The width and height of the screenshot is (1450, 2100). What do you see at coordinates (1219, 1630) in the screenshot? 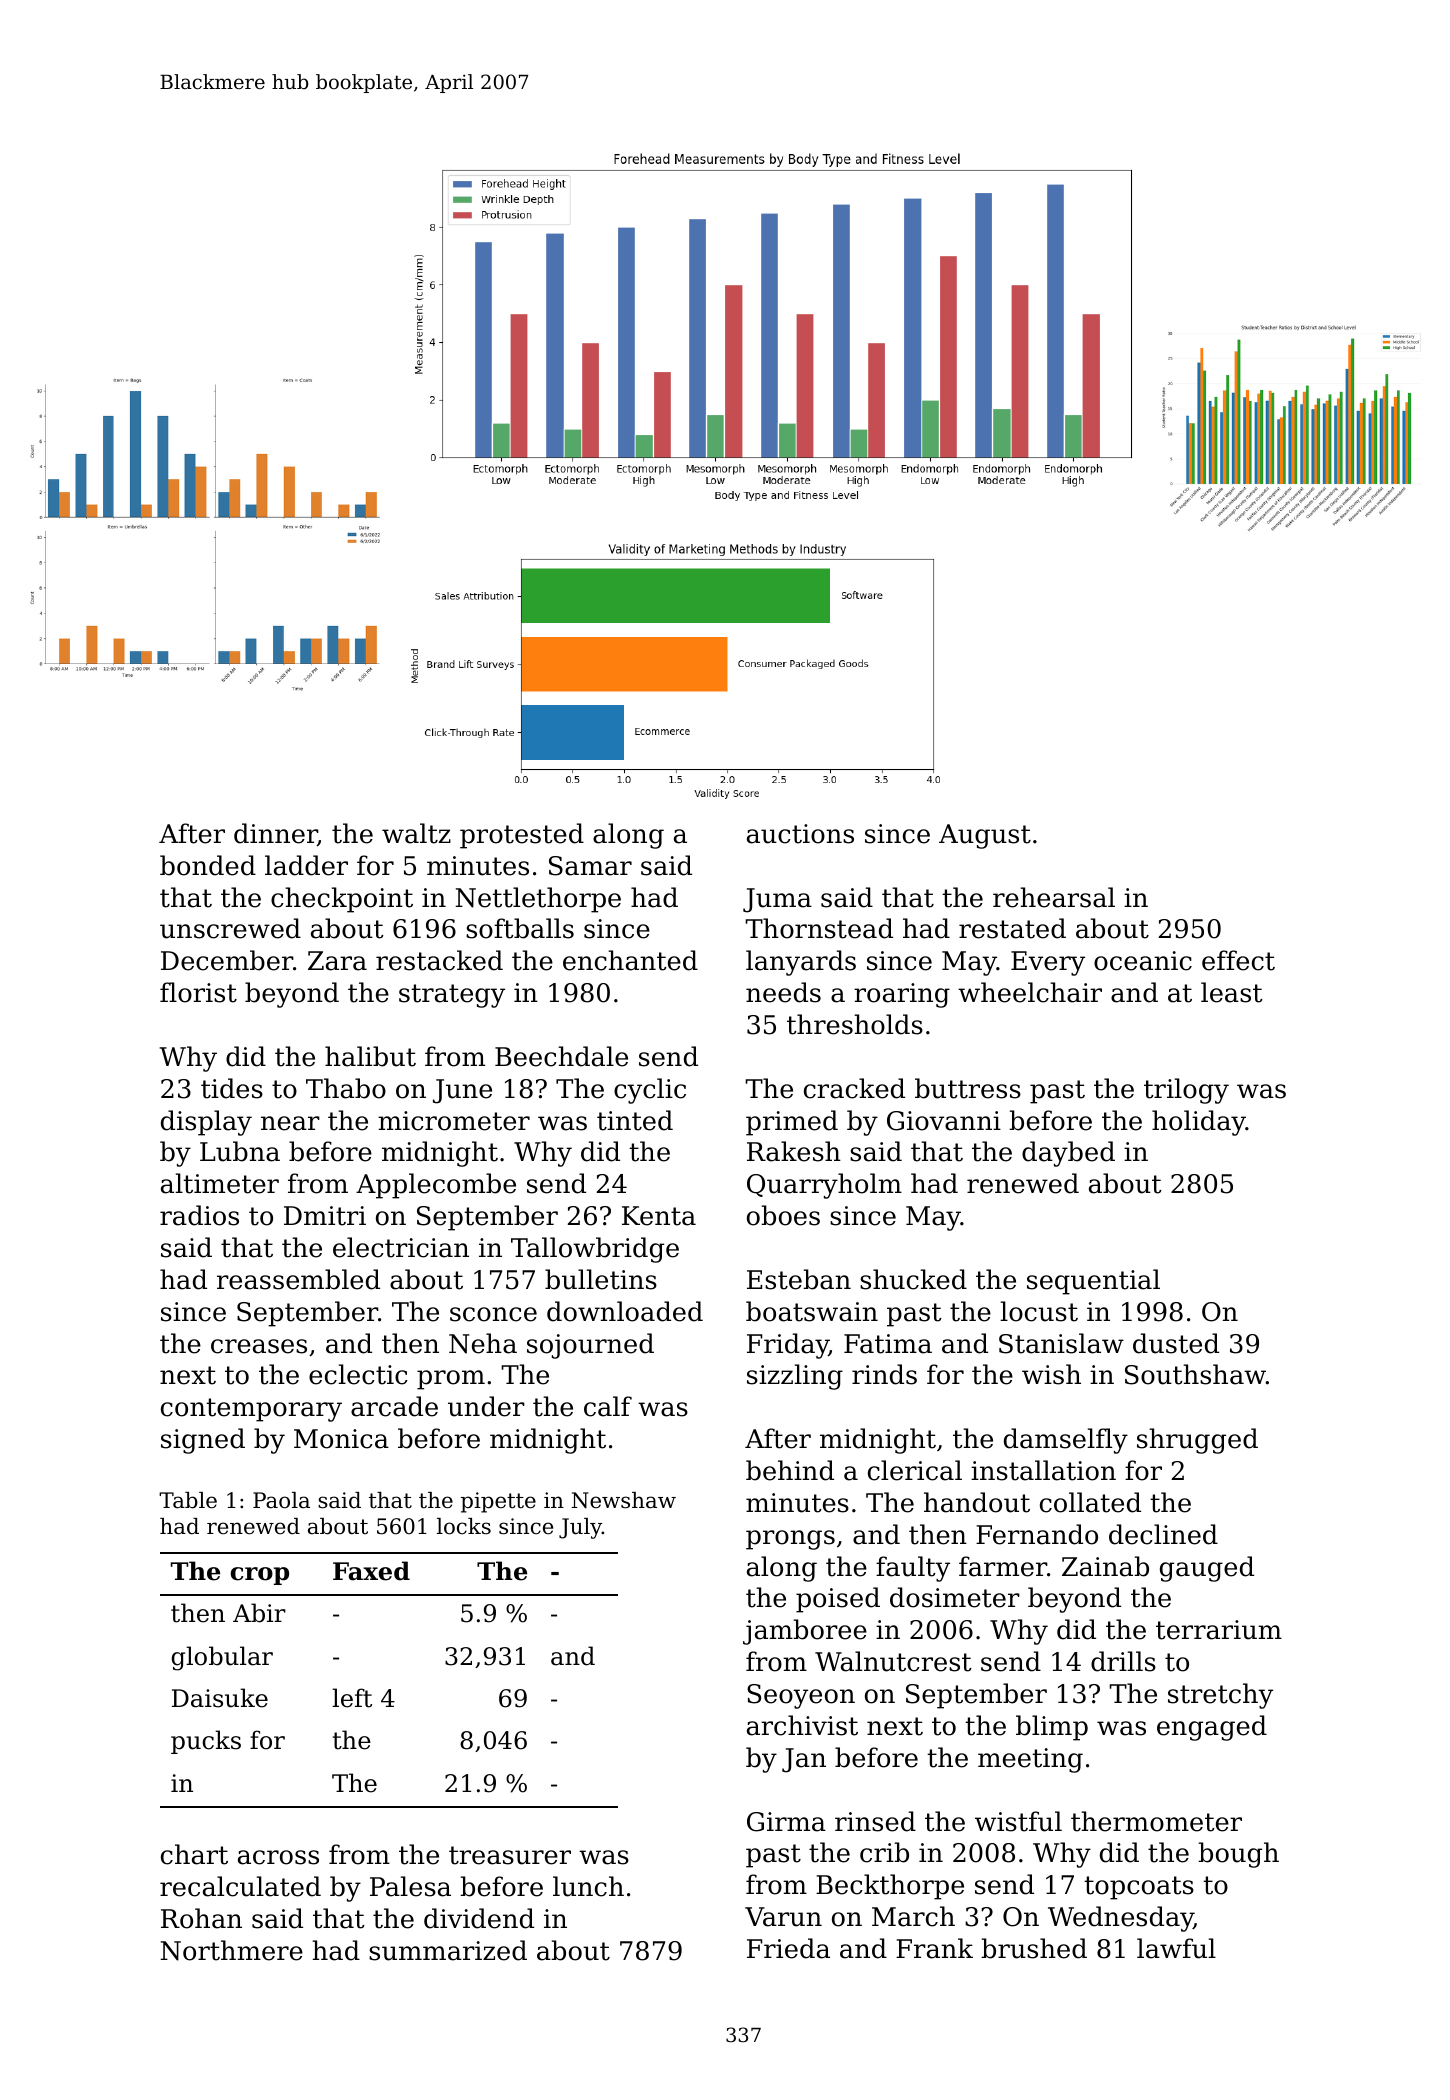
I see `terrarium` at bounding box center [1219, 1630].
